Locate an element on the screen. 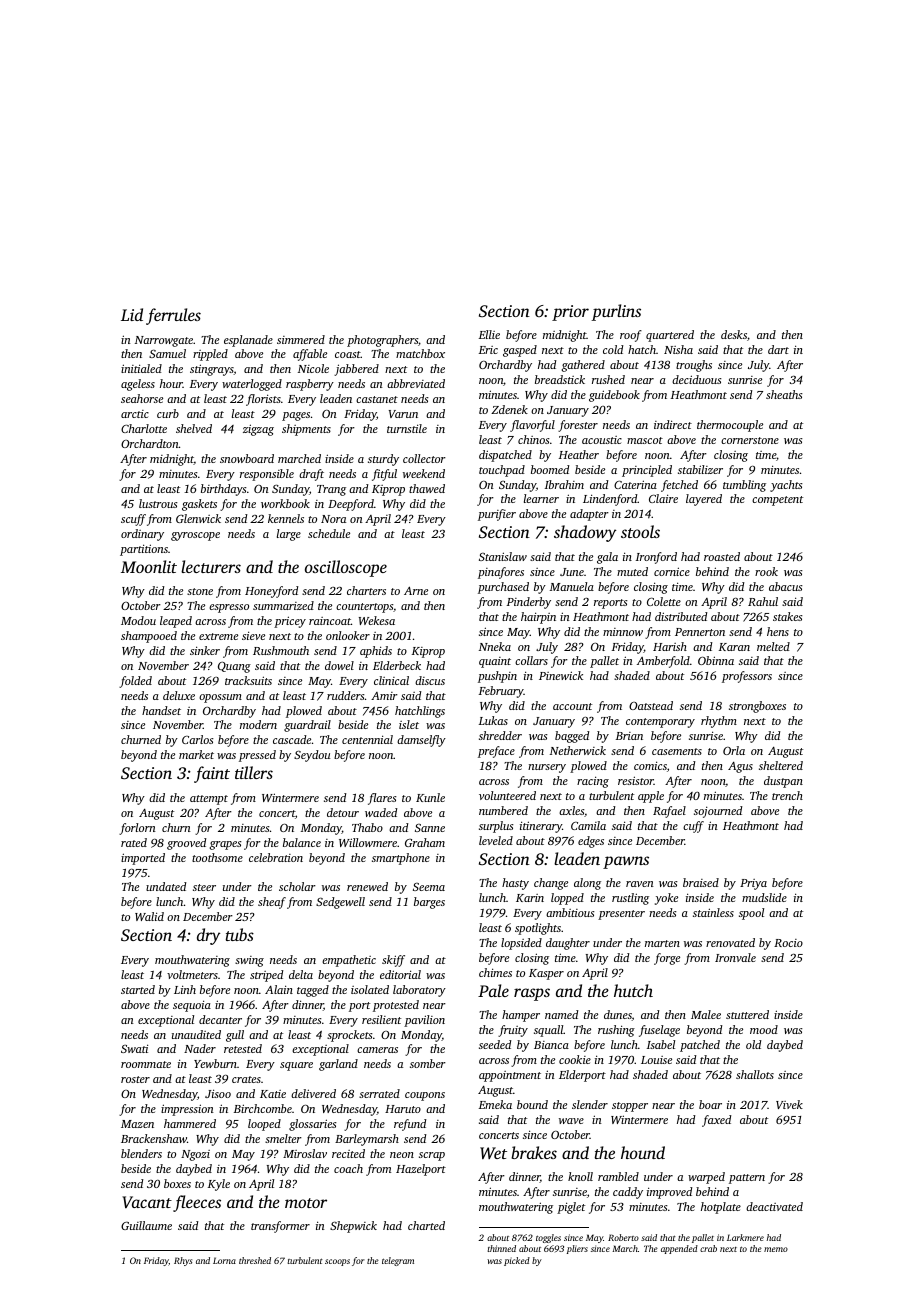 The width and height of the screenshot is (924, 1308). account is located at coordinates (572, 706).
